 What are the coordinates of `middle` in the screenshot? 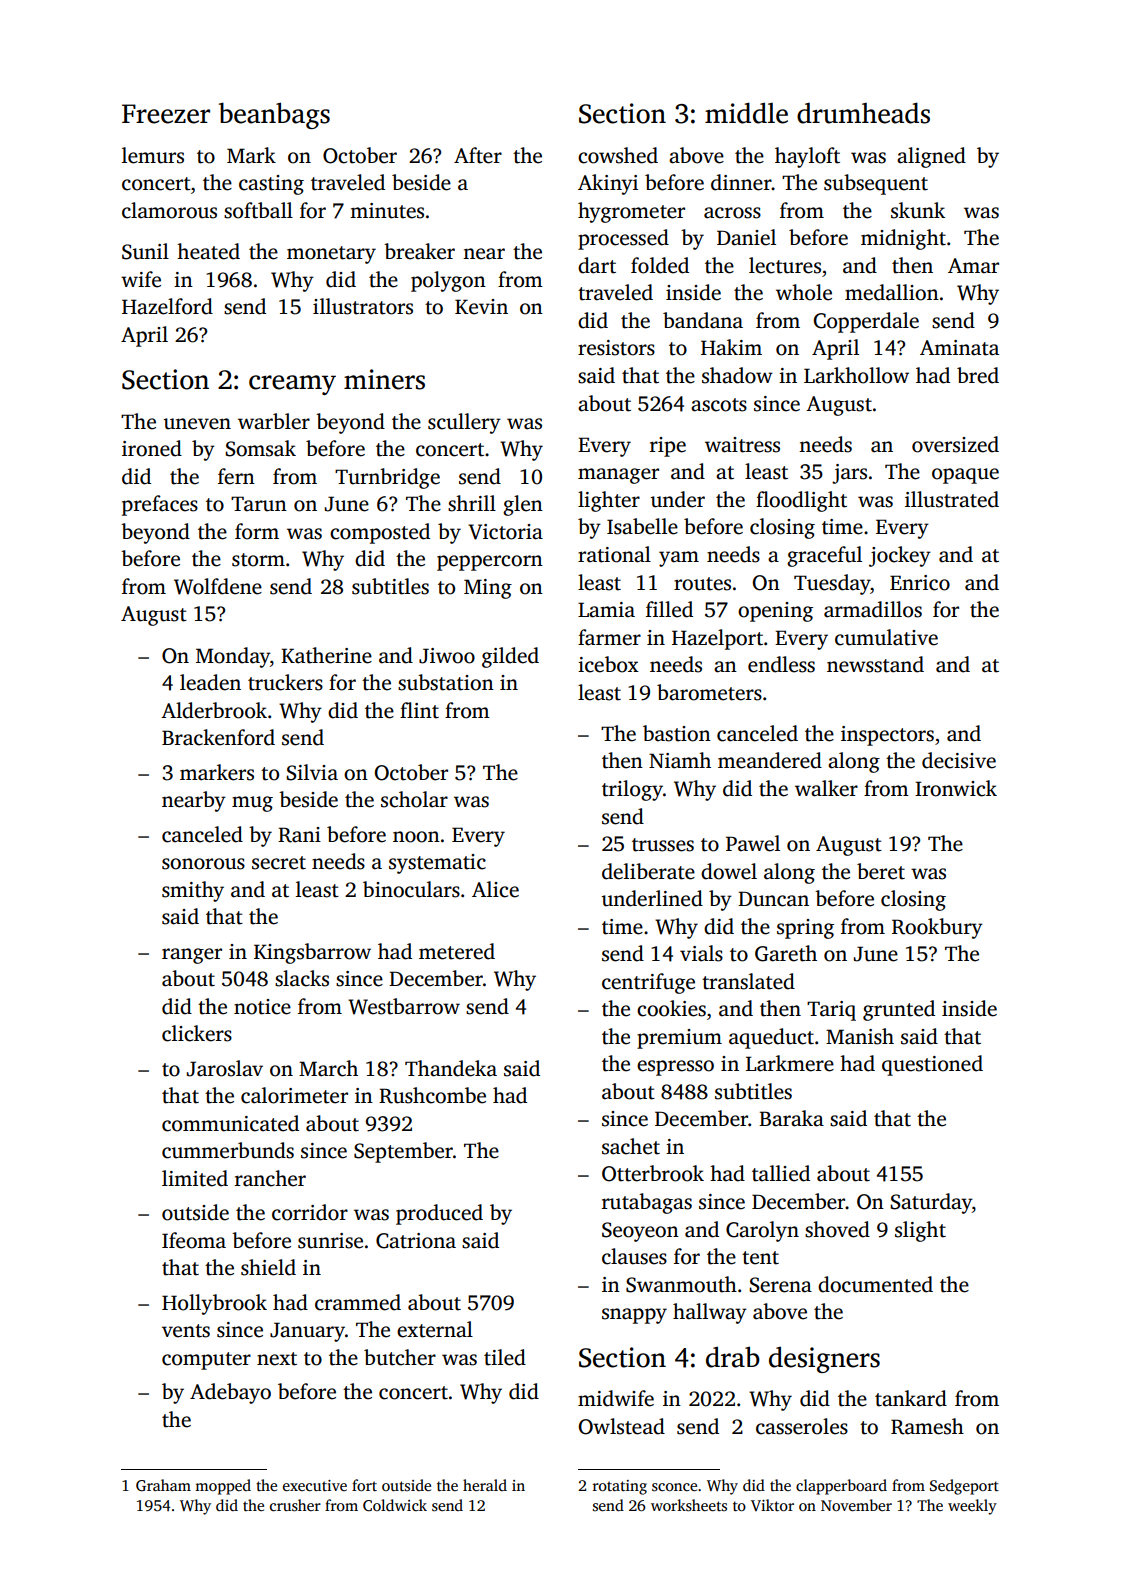 It's located at (746, 113).
